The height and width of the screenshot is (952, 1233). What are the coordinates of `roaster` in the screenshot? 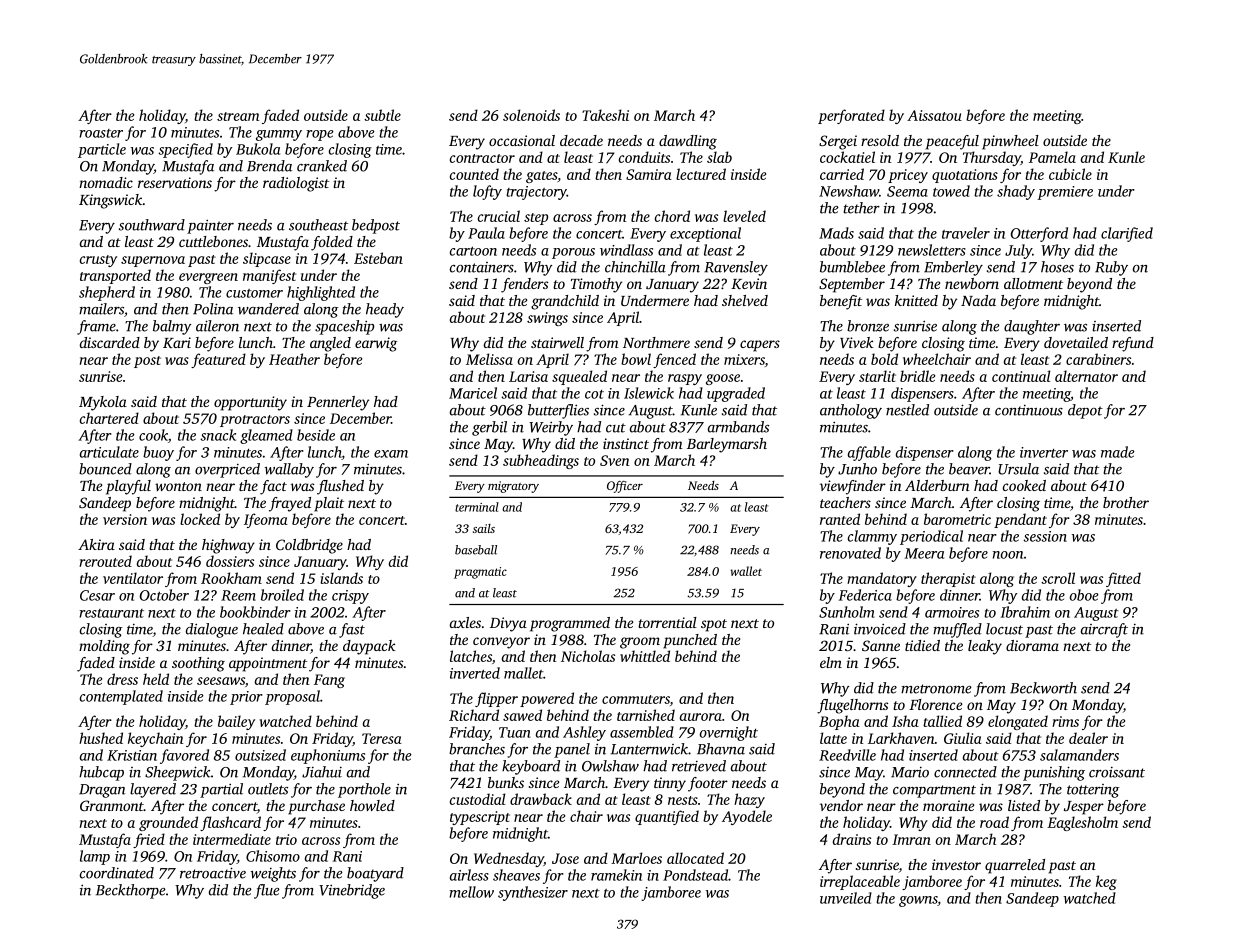 It's located at (101, 133).
